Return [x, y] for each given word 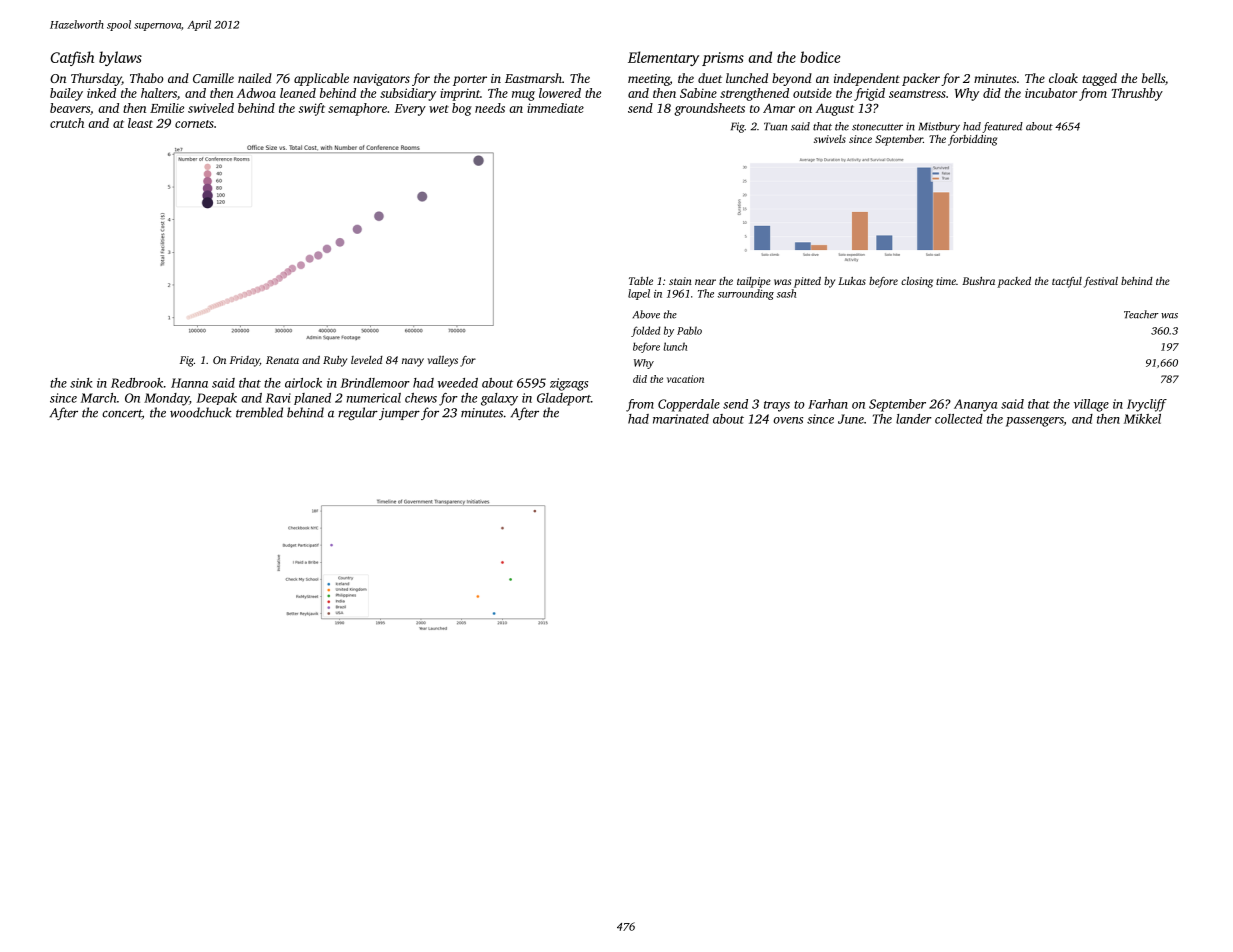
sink [81, 383]
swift [312, 109]
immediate [555, 108]
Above [646, 314]
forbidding [972, 140]
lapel [639, 294]
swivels [830, 139]
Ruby [335, 361]
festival [1101, 282]
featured [1002, 127]
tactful [1067, 282]
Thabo [146, 78]
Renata [282, 360]
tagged [1099, 79]
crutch [67, 123]
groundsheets [709, 109]
